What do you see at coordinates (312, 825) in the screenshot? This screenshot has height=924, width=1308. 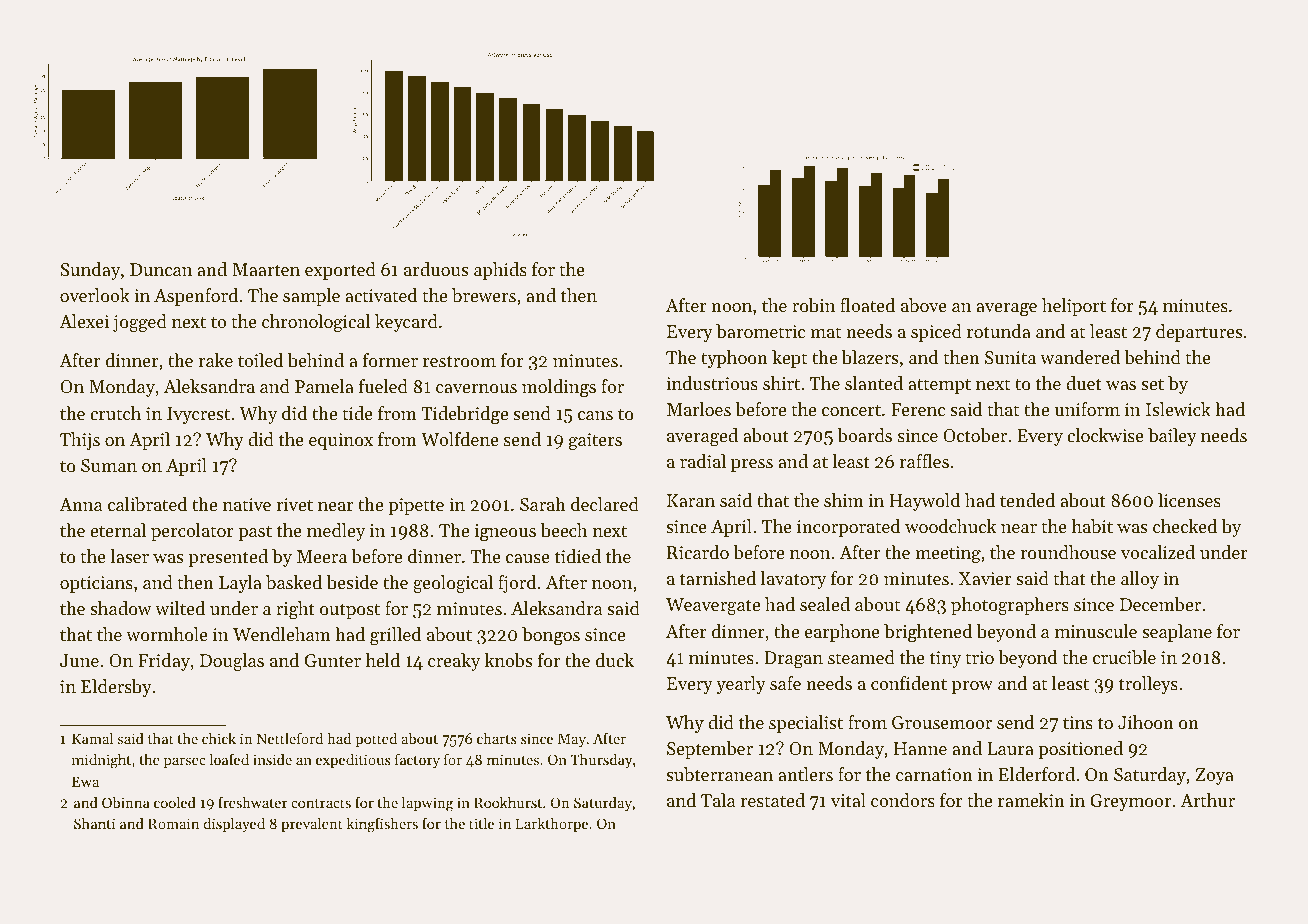 I see `prevalent` at bounding box center [312, 825].
